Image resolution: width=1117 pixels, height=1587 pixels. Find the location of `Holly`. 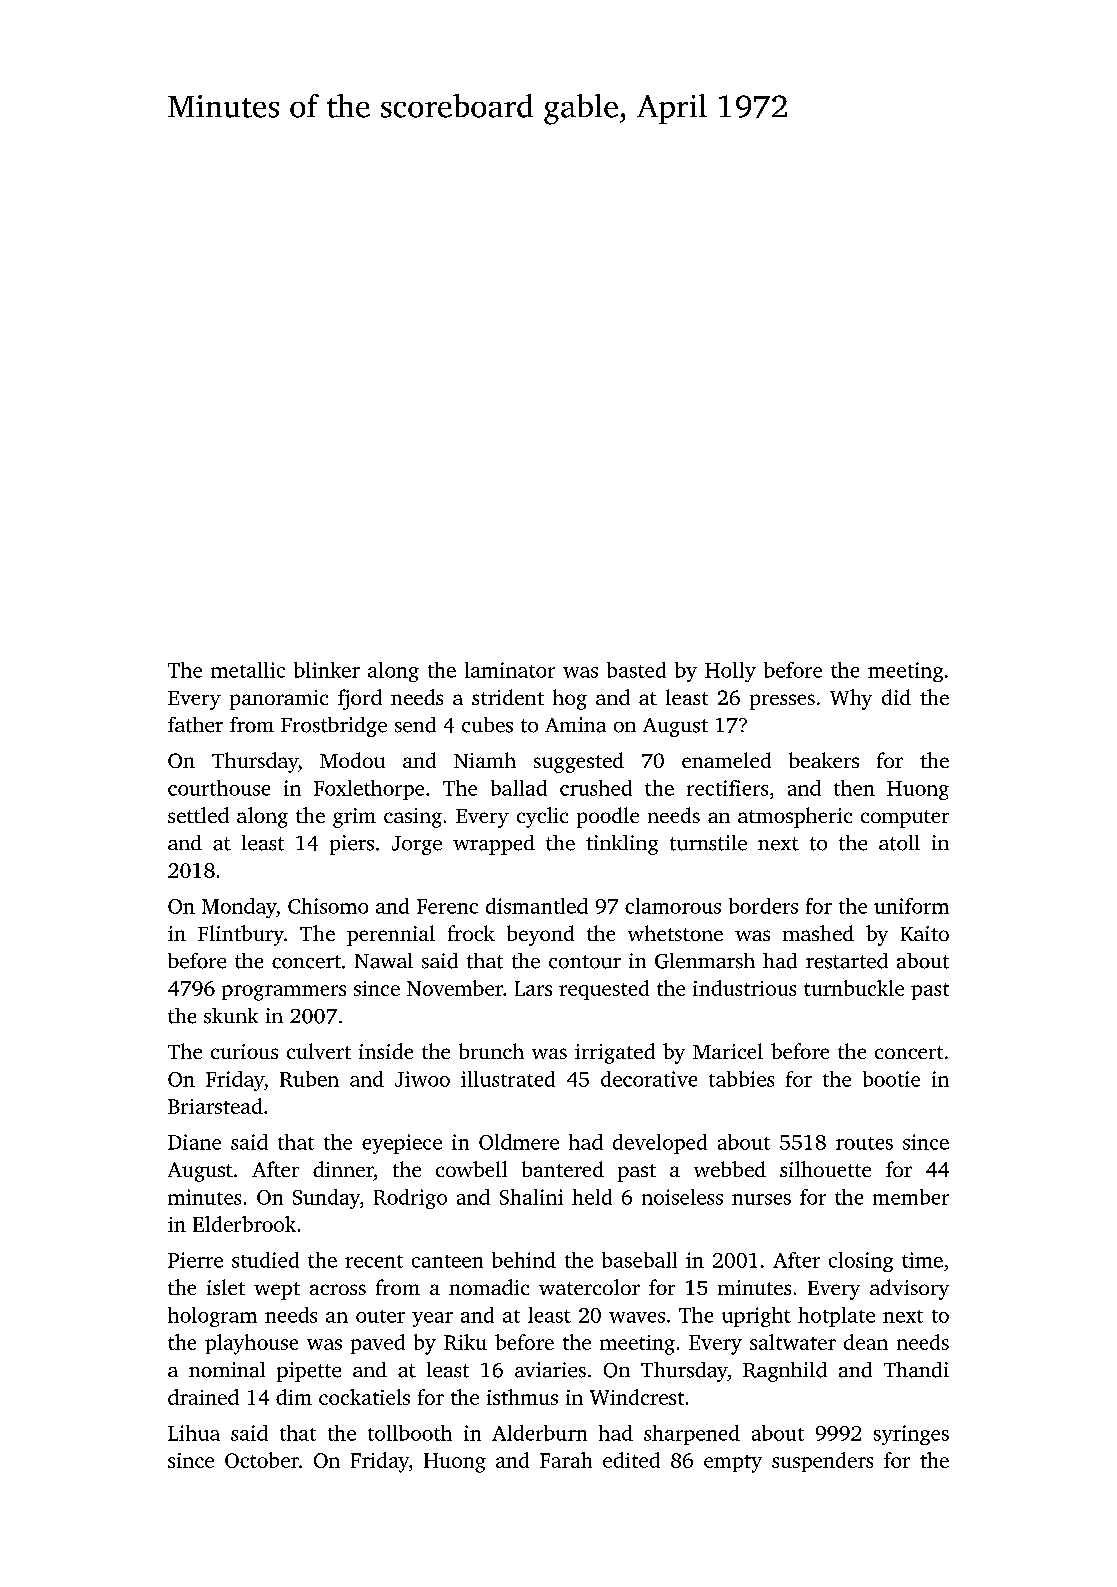

Holly is located at coordinates (730, 672).
